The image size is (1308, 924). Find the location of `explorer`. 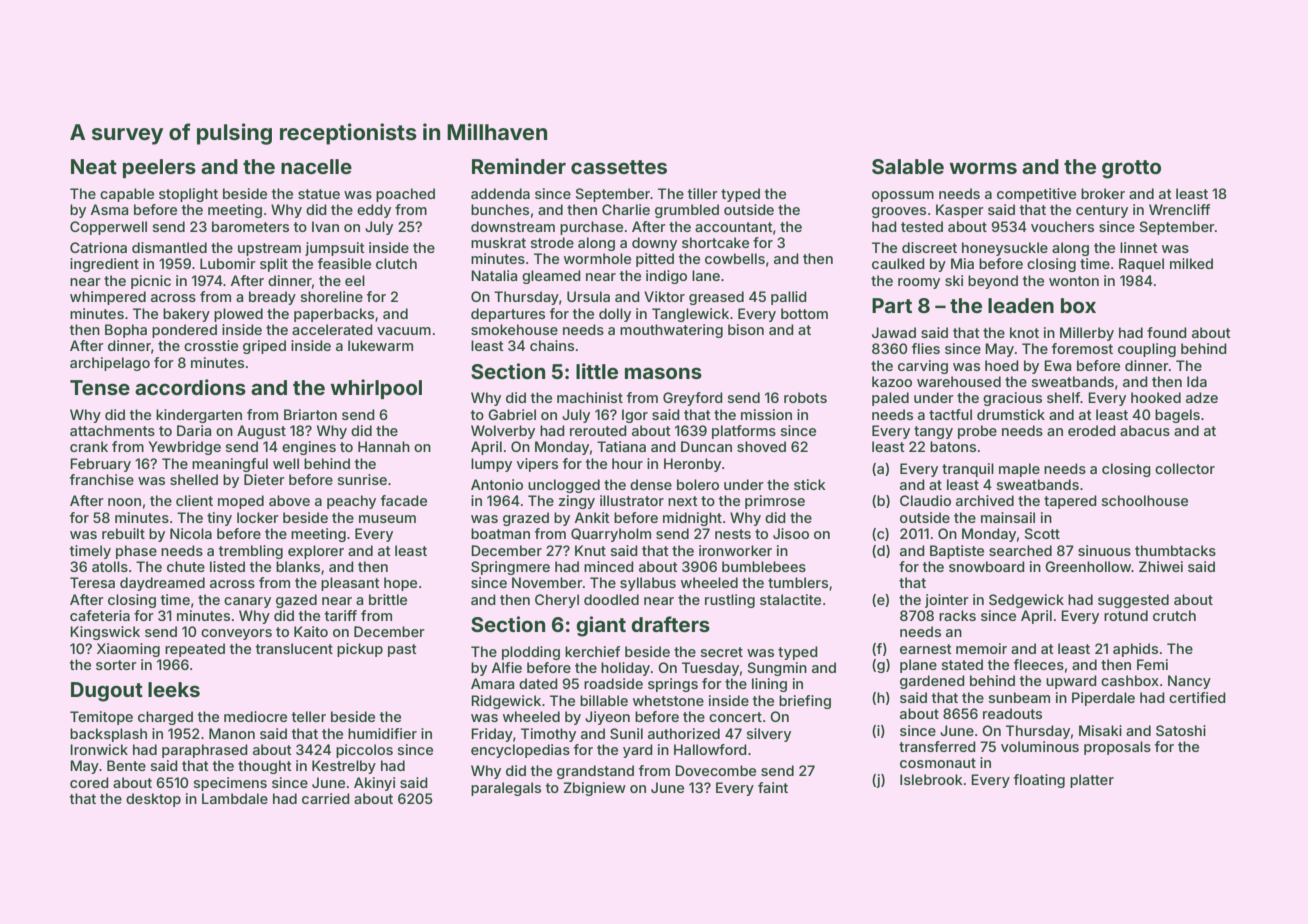

explorer is located at coordinates (316, 552).
